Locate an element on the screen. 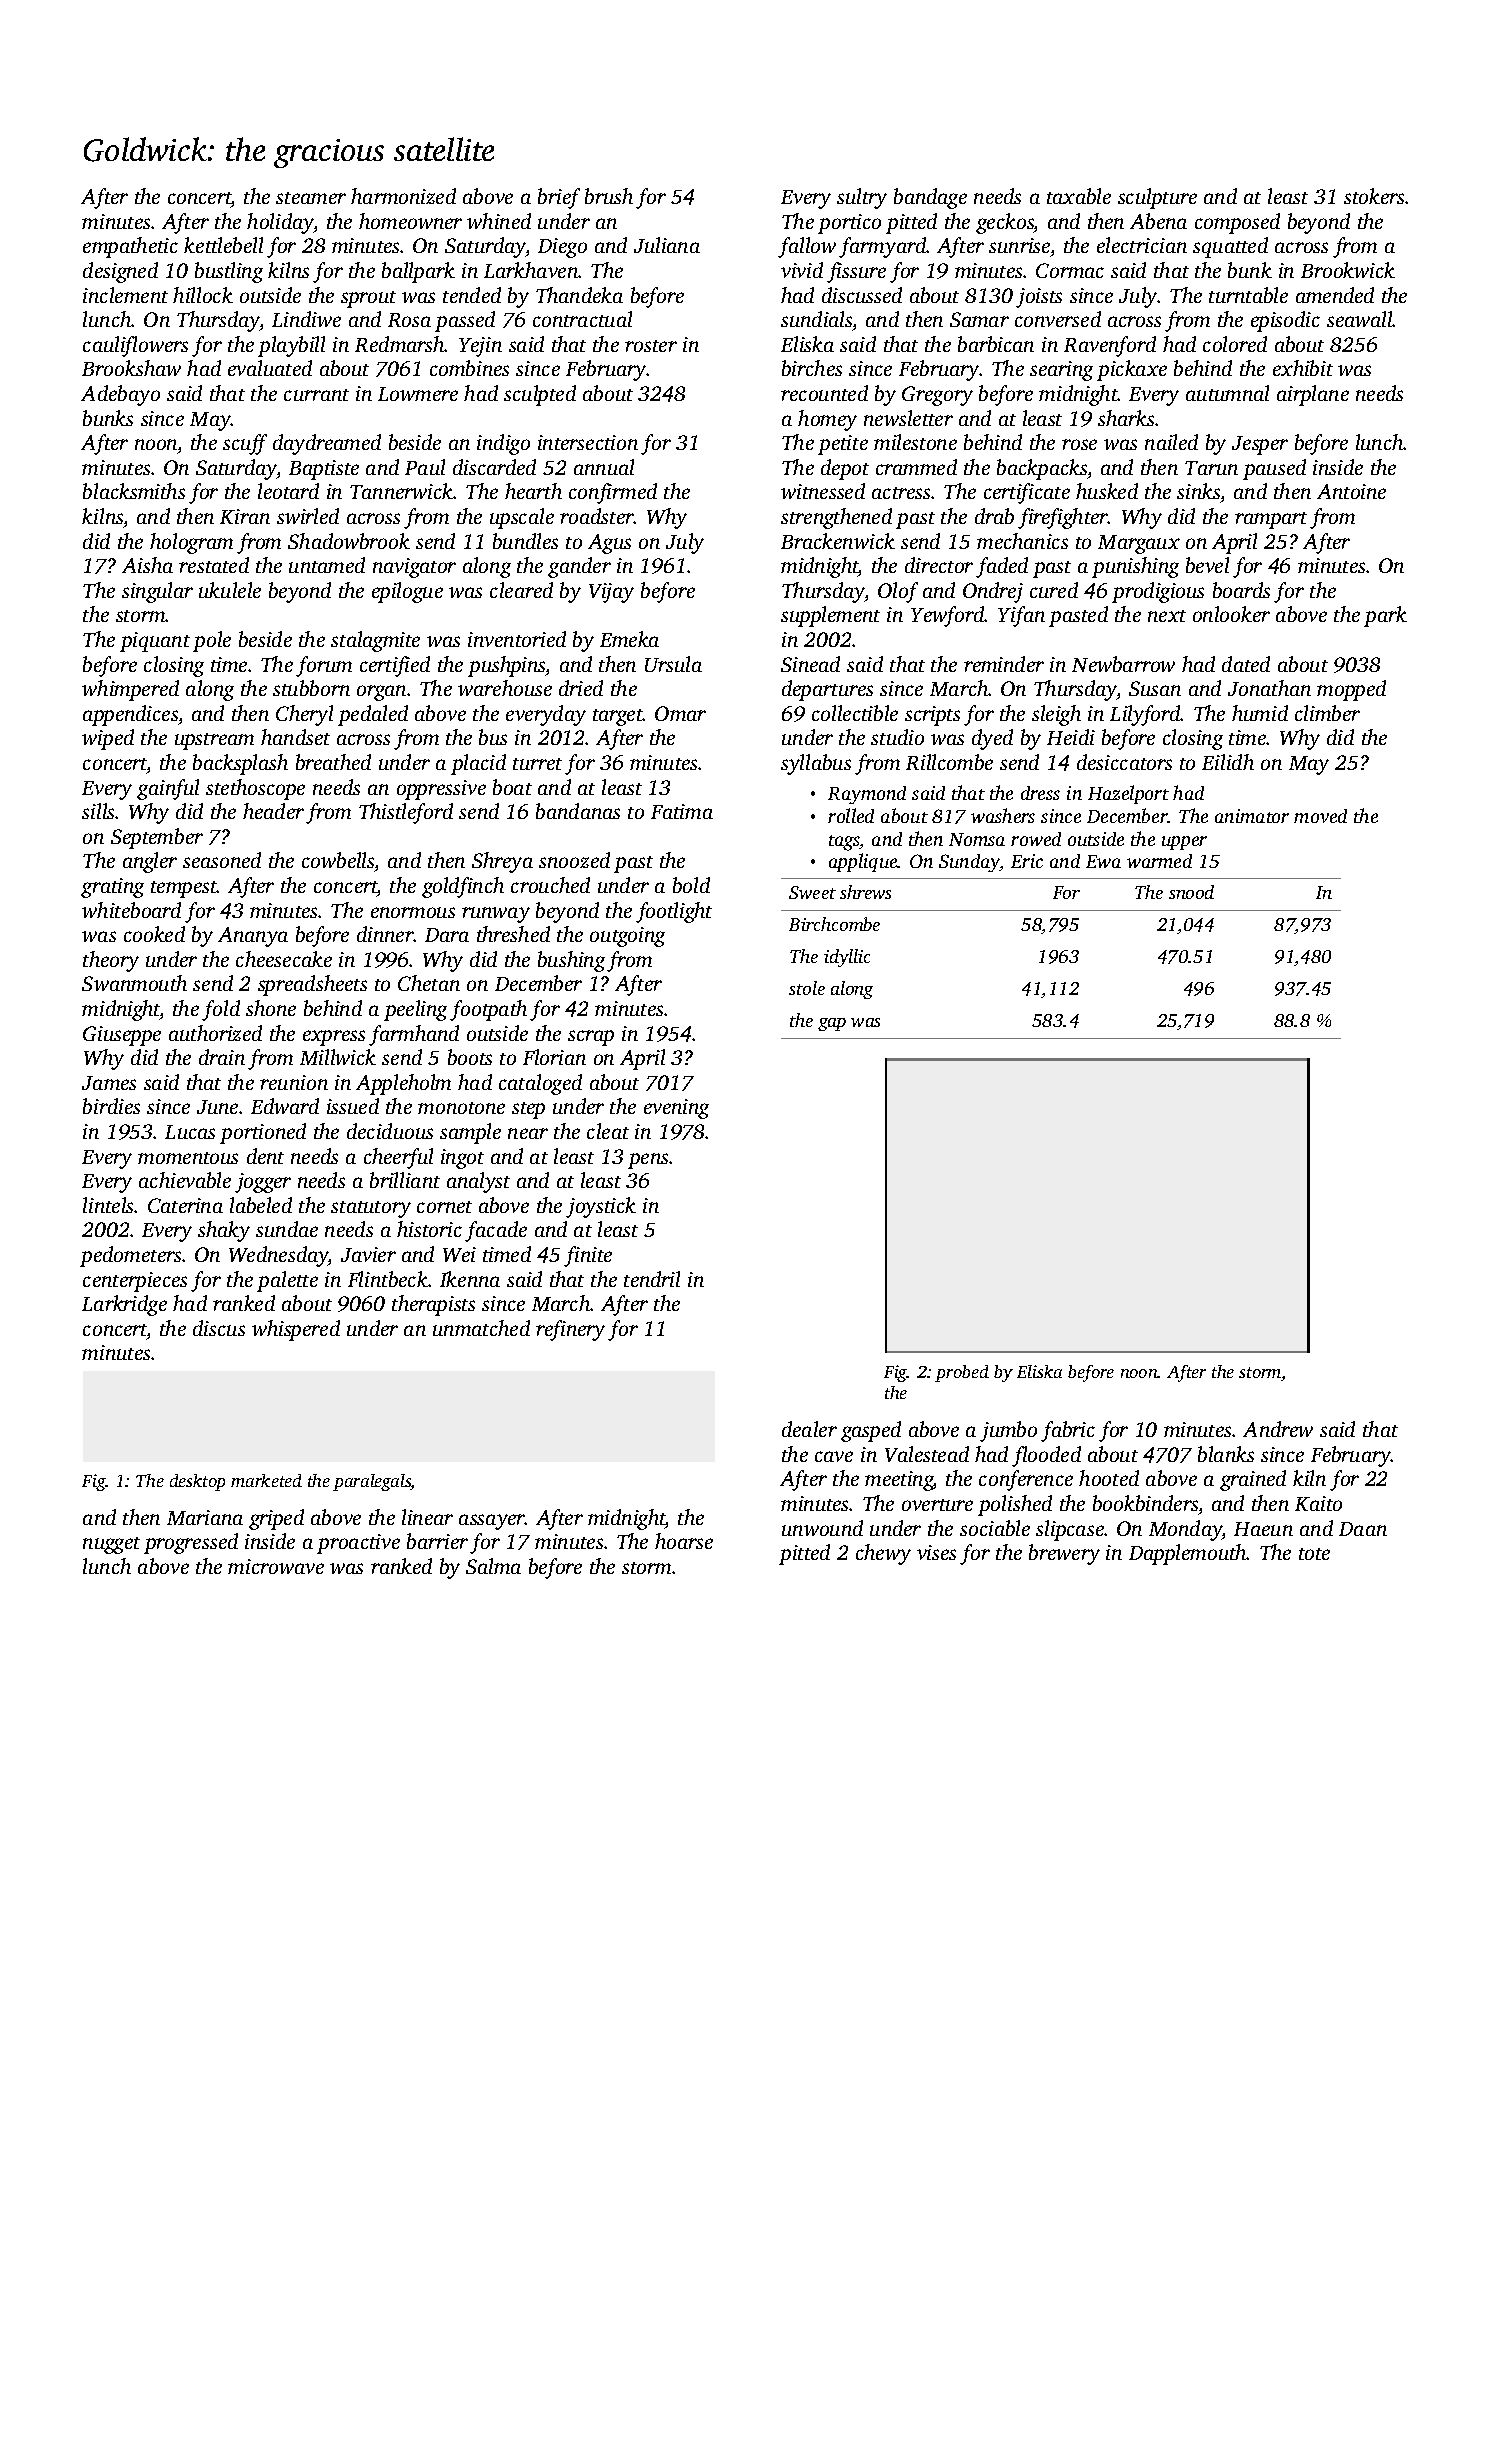 This screenshot has width=1496, height=2464. stokers is located at coordinates (1374, 196).
